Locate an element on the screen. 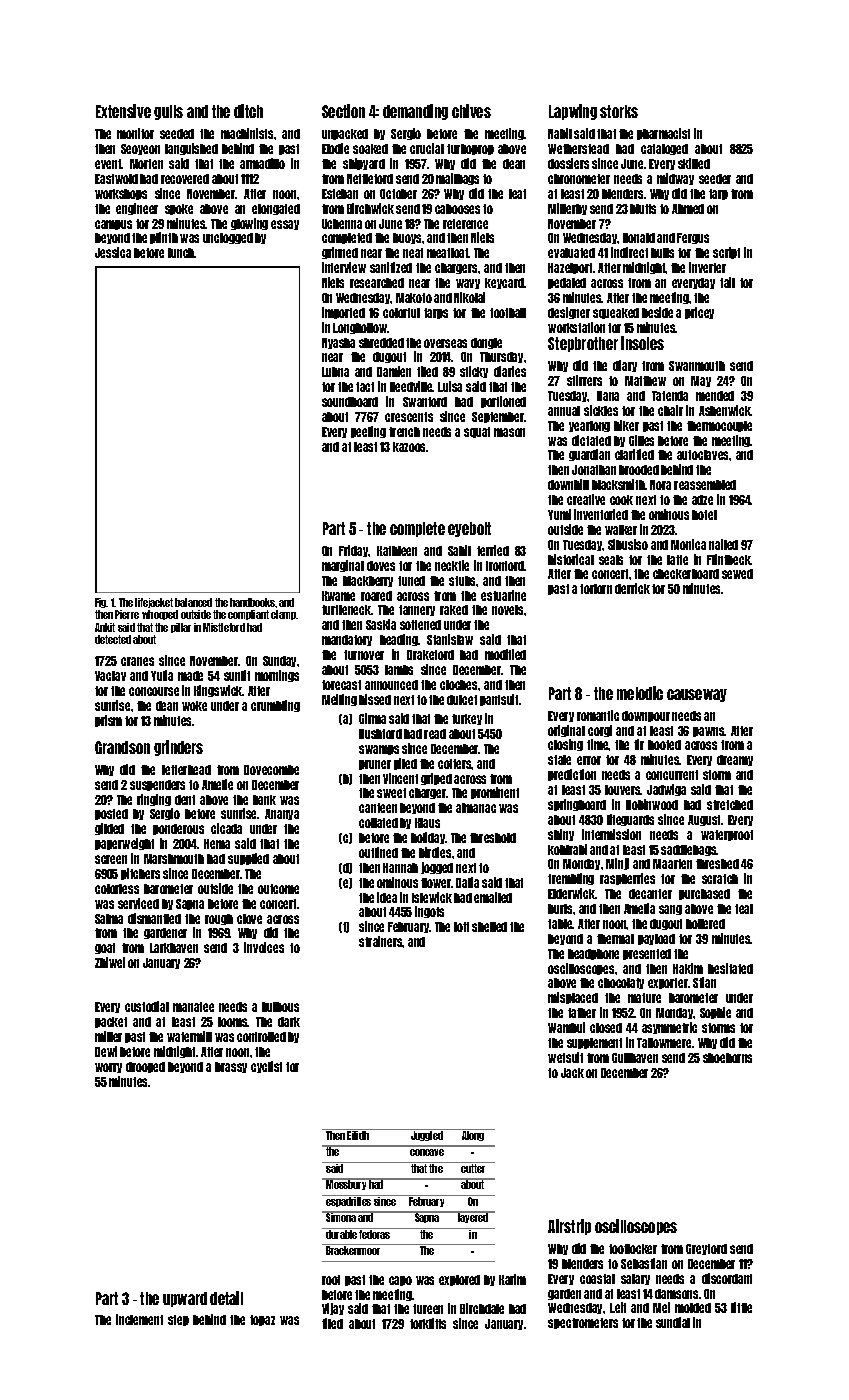 This screenshot has width=849, height=1400. Lapwing is located at coordinates (573, 112).
